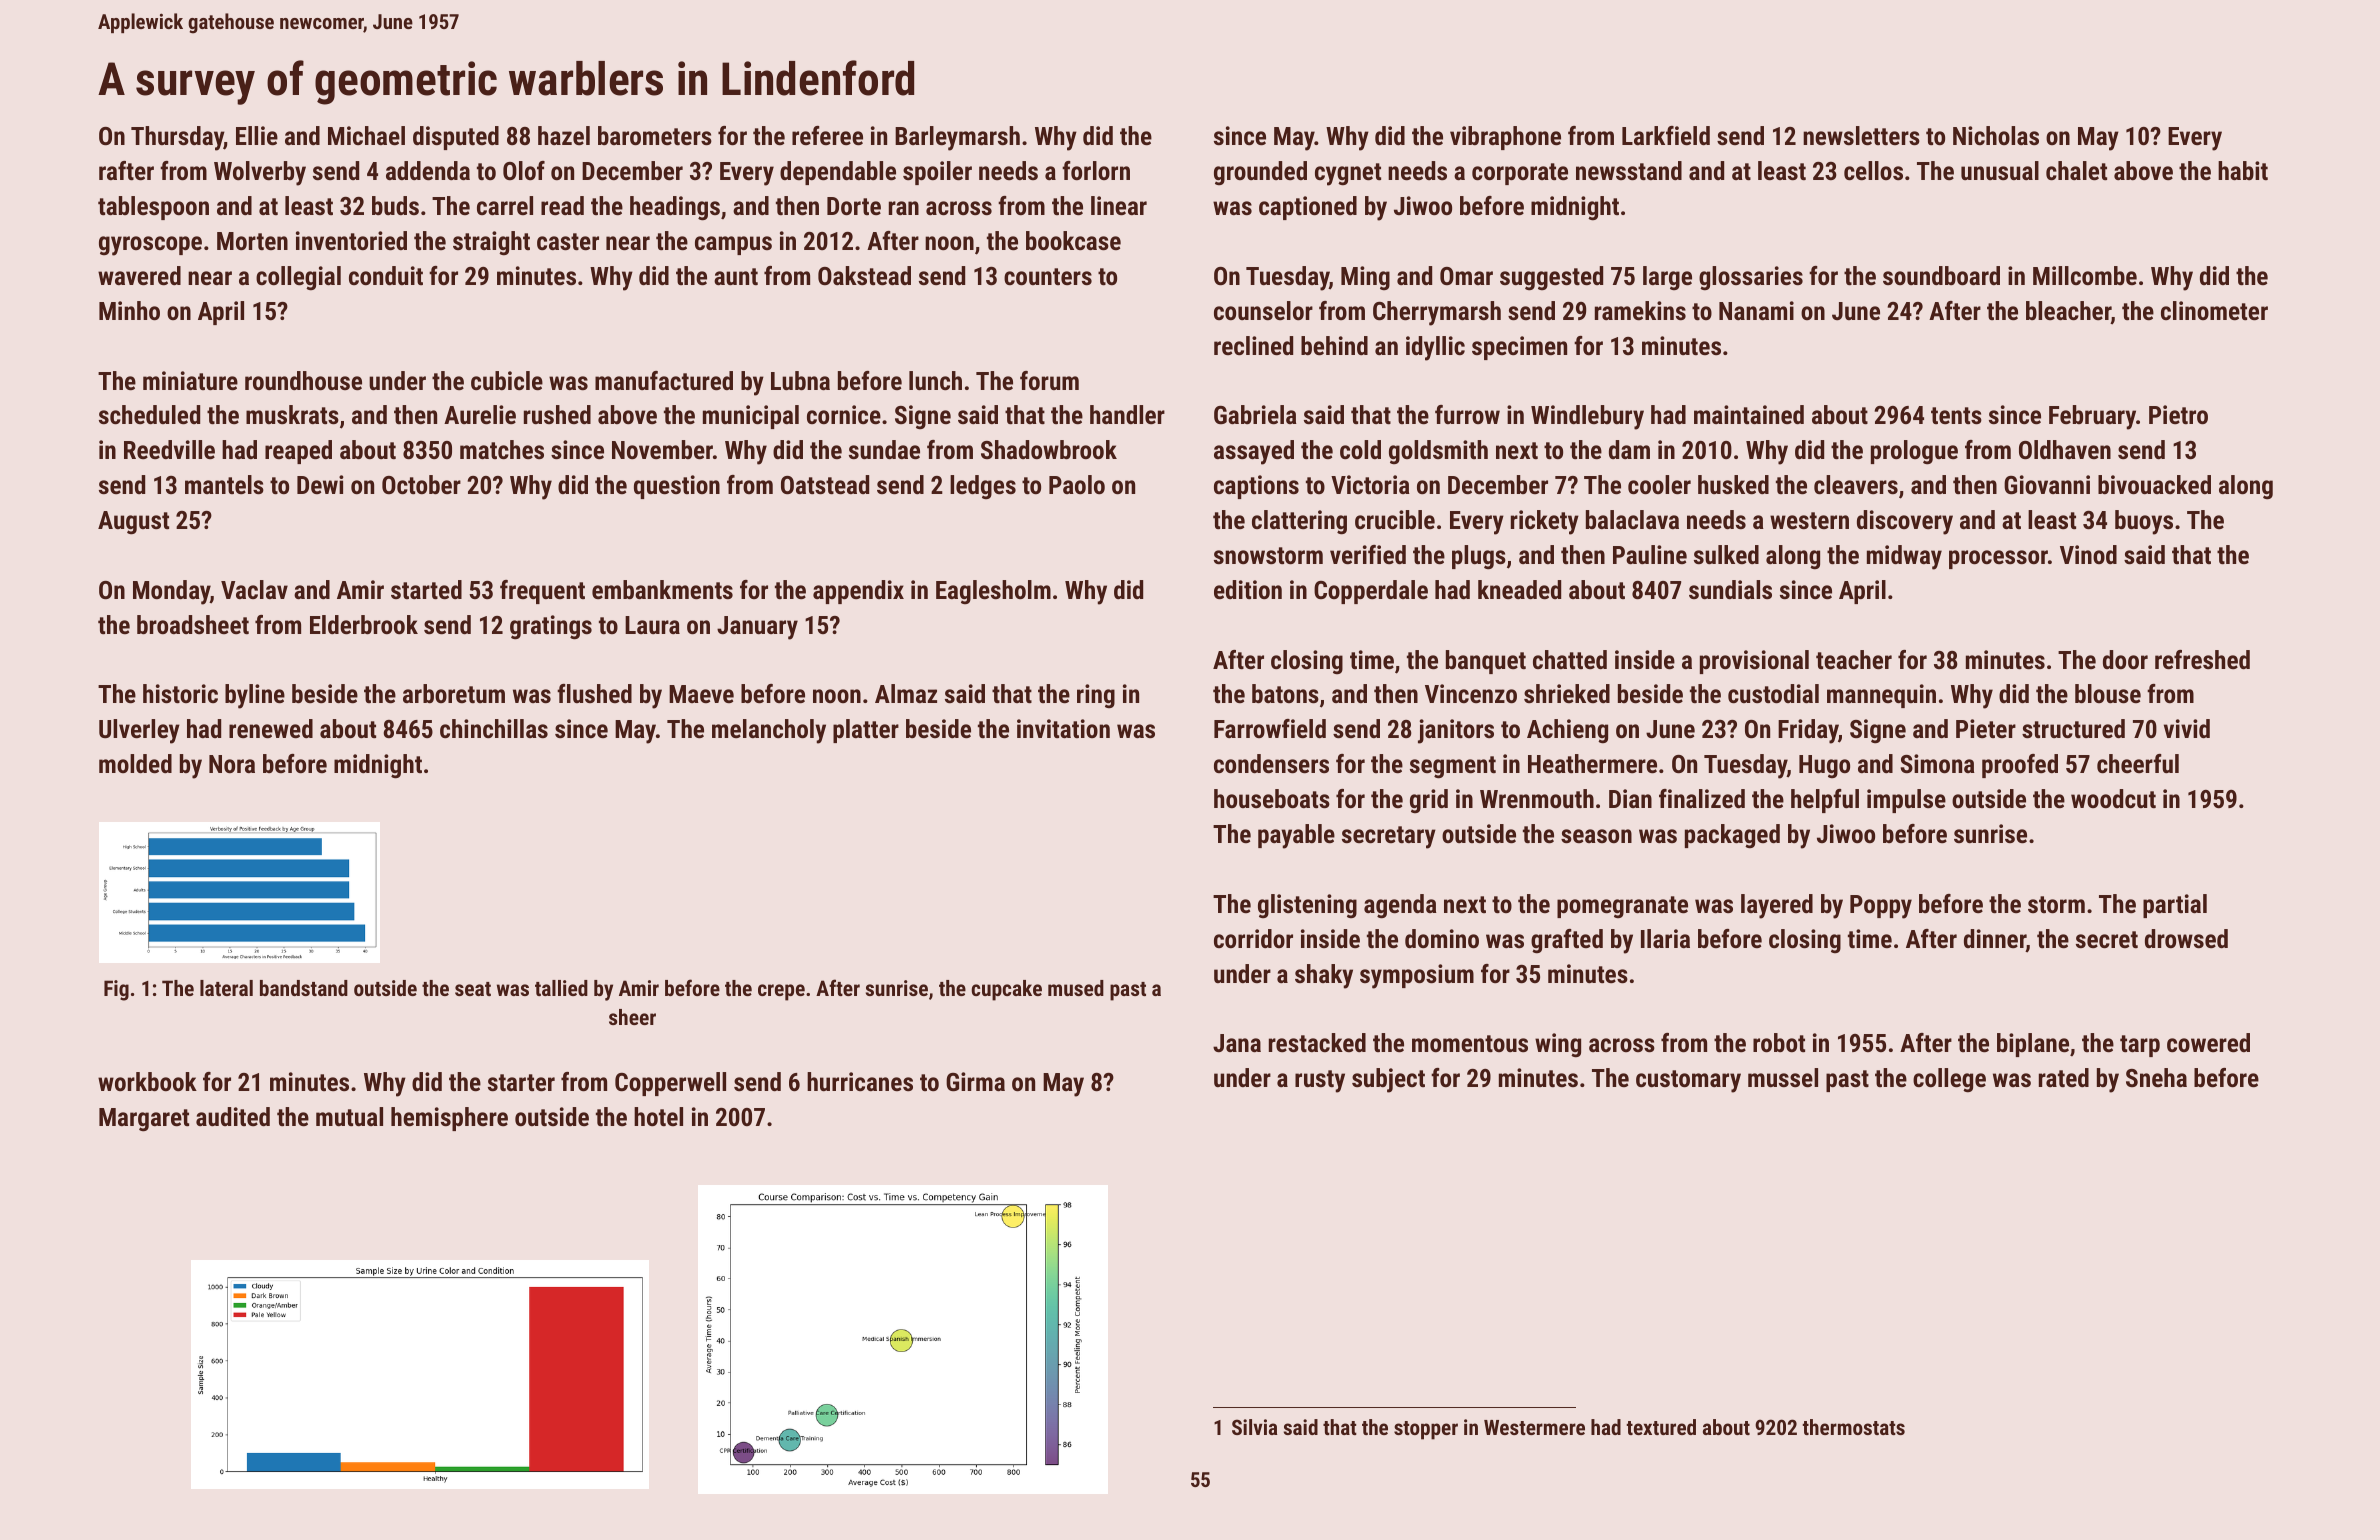 This document has width=2380, height=1540. Describe the element at coordinates (2186, 938) in the document. I see `drowsed` at that location.
